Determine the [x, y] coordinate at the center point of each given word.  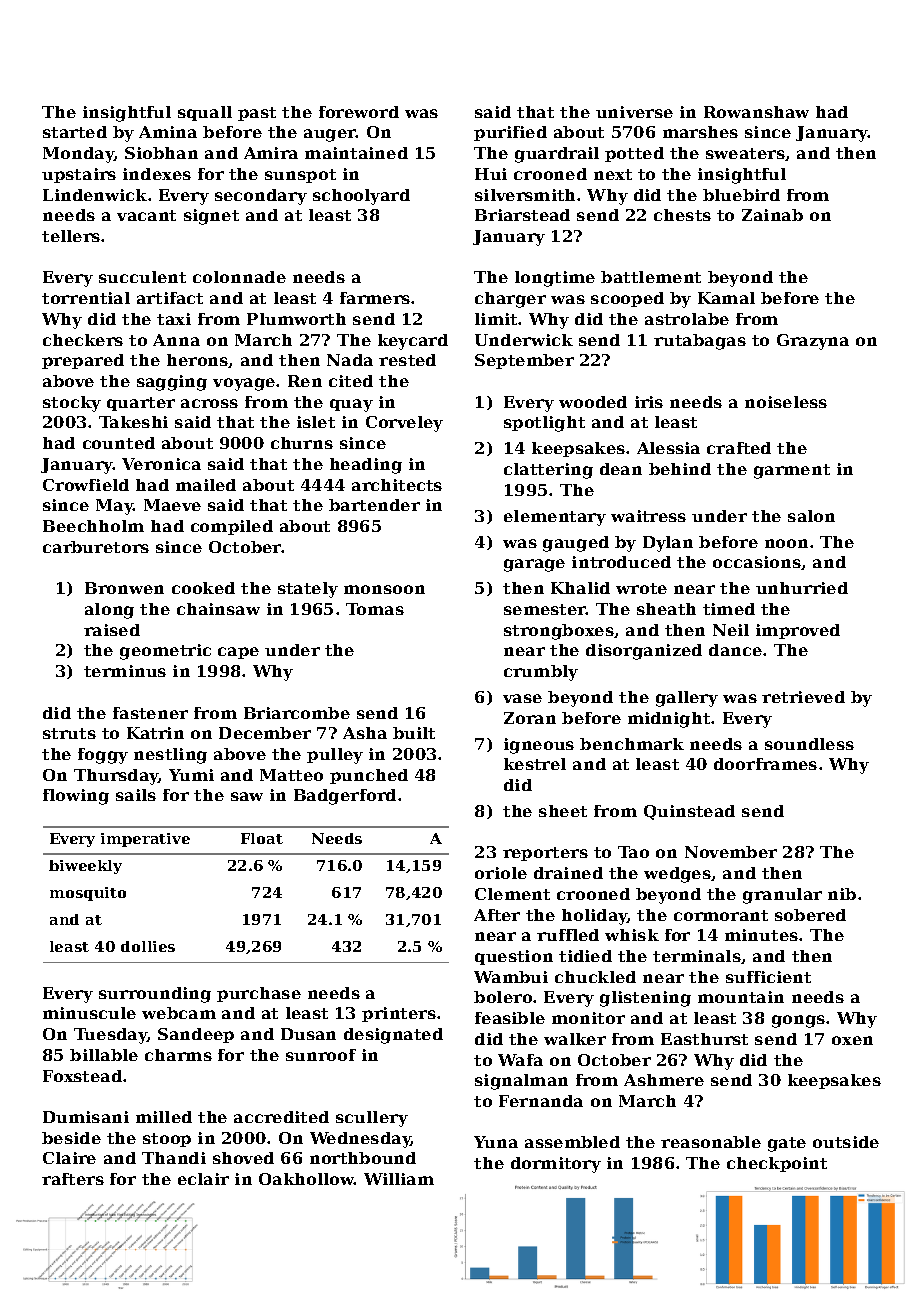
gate [787, 1144]
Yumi [191, 775]
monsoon [384, 589]
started [75, 132]
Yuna [496, 1142]
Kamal [726, 298]
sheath [666, 609]
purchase [259, 994]
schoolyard [361, 197]
